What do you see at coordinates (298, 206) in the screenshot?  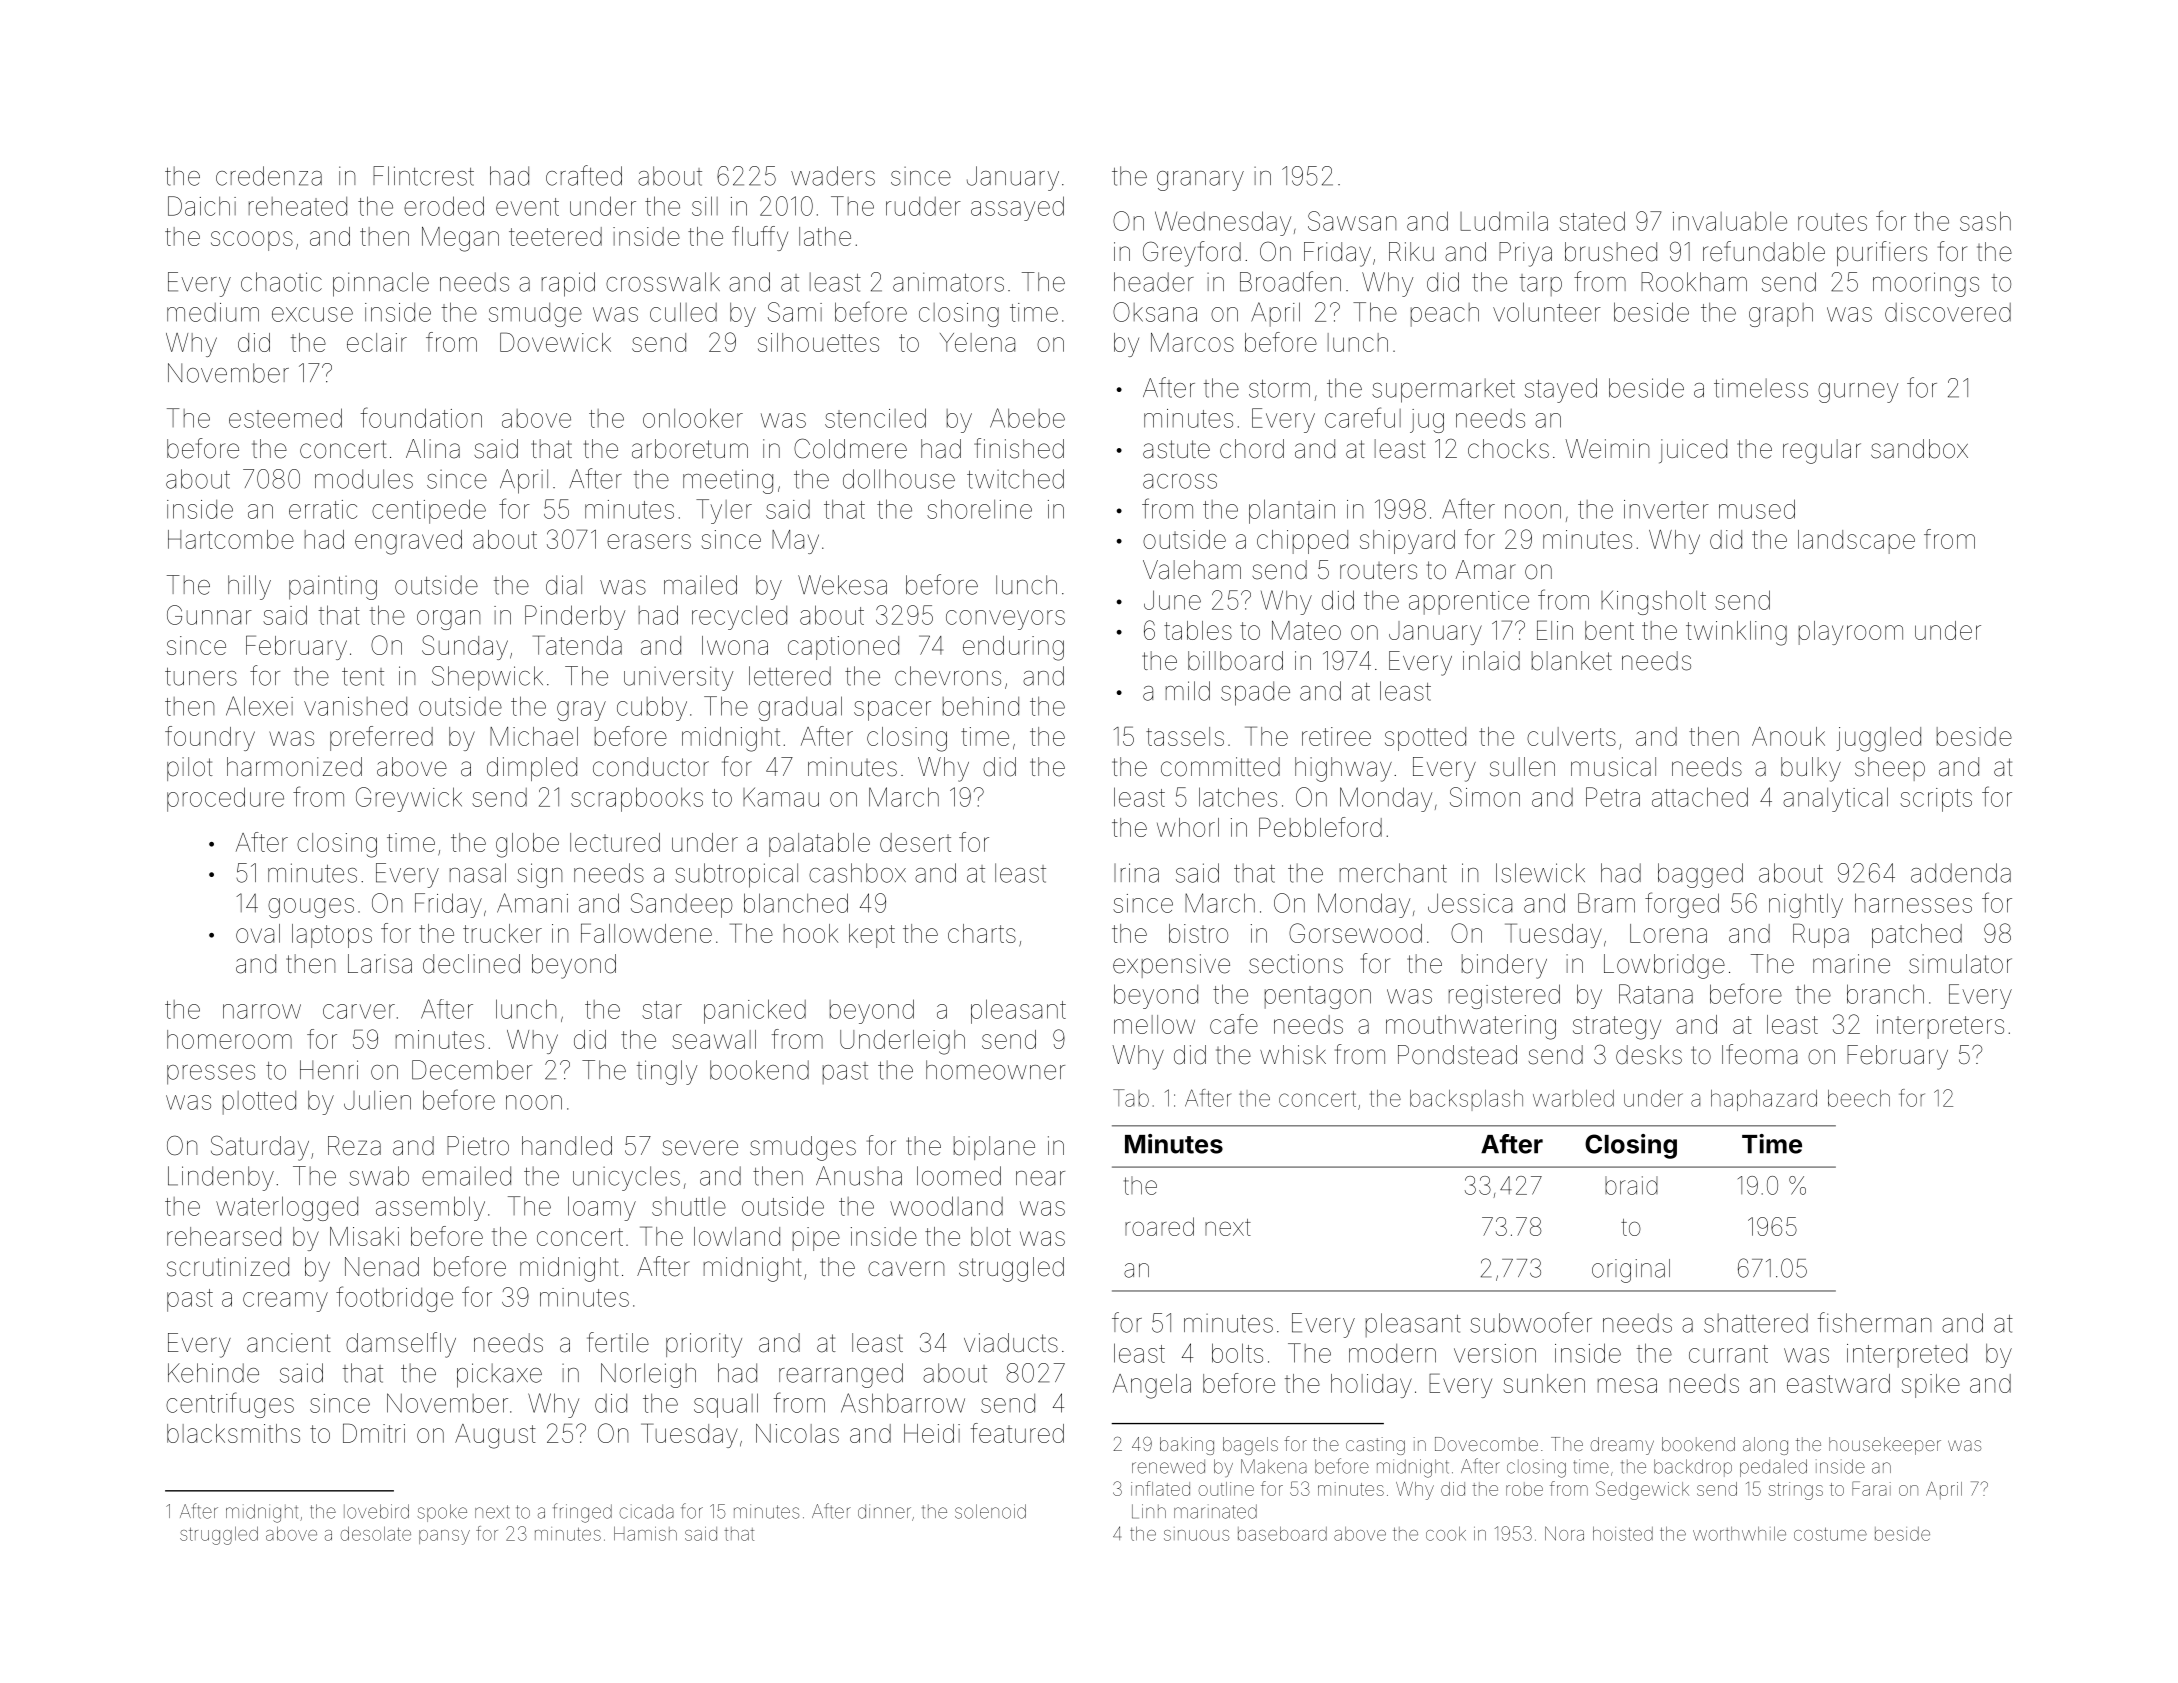 I see `reheated` at bounding box center [298, 206].
